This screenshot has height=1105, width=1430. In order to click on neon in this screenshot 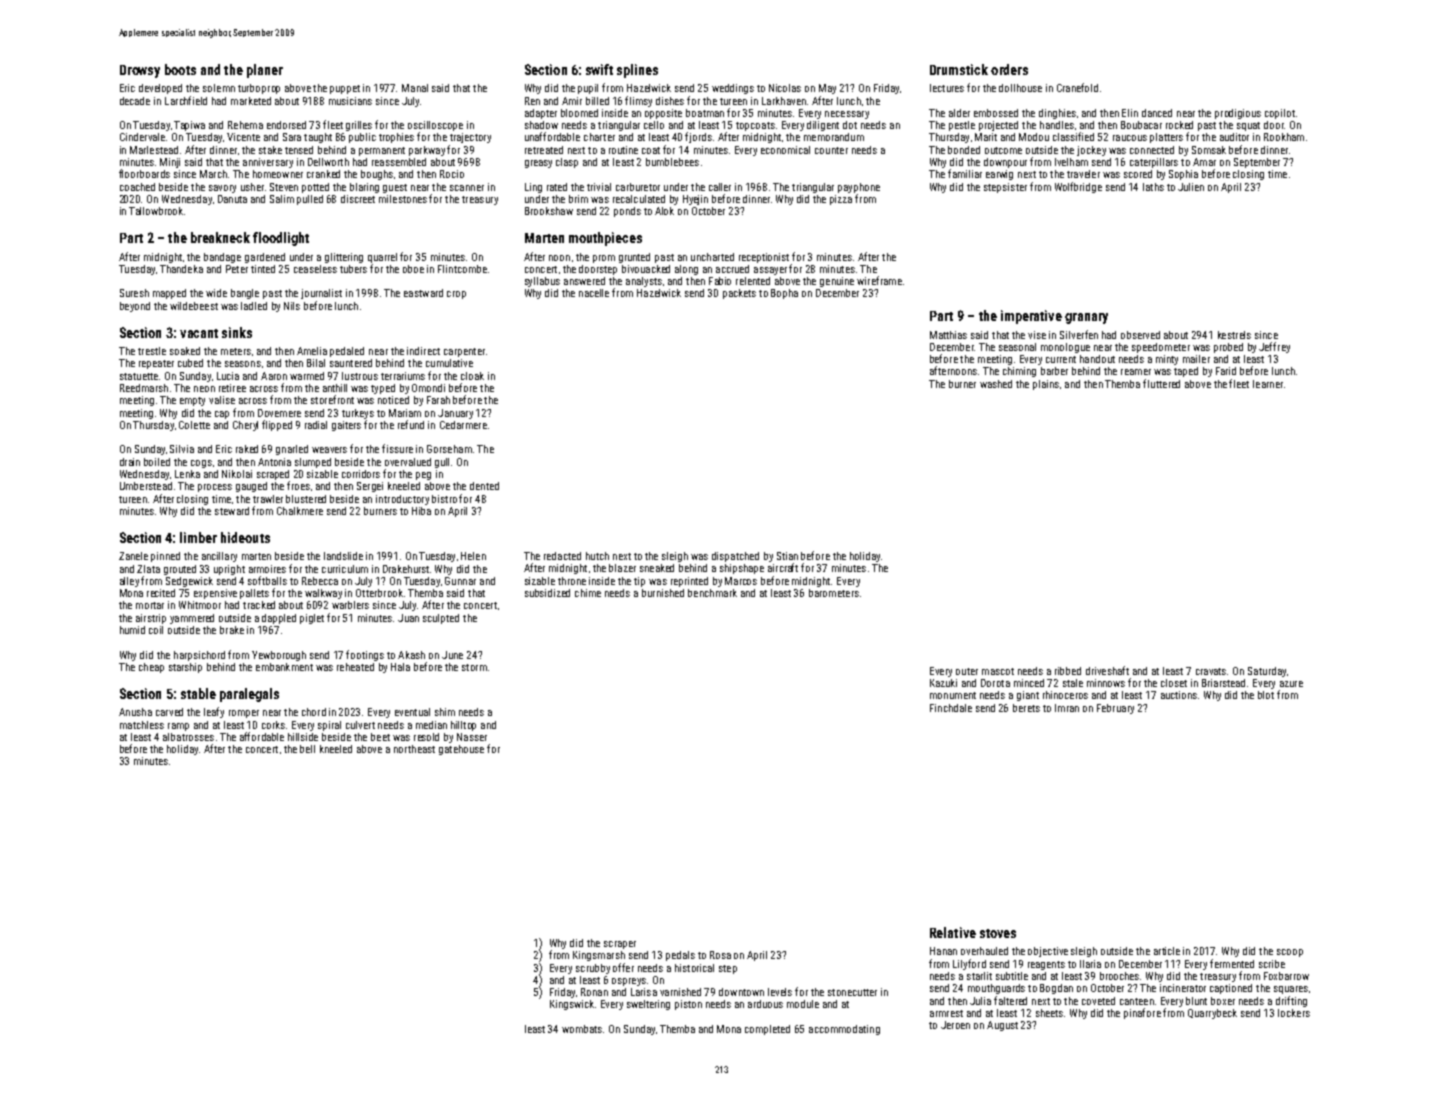, I will do `click(204, 389)`.
